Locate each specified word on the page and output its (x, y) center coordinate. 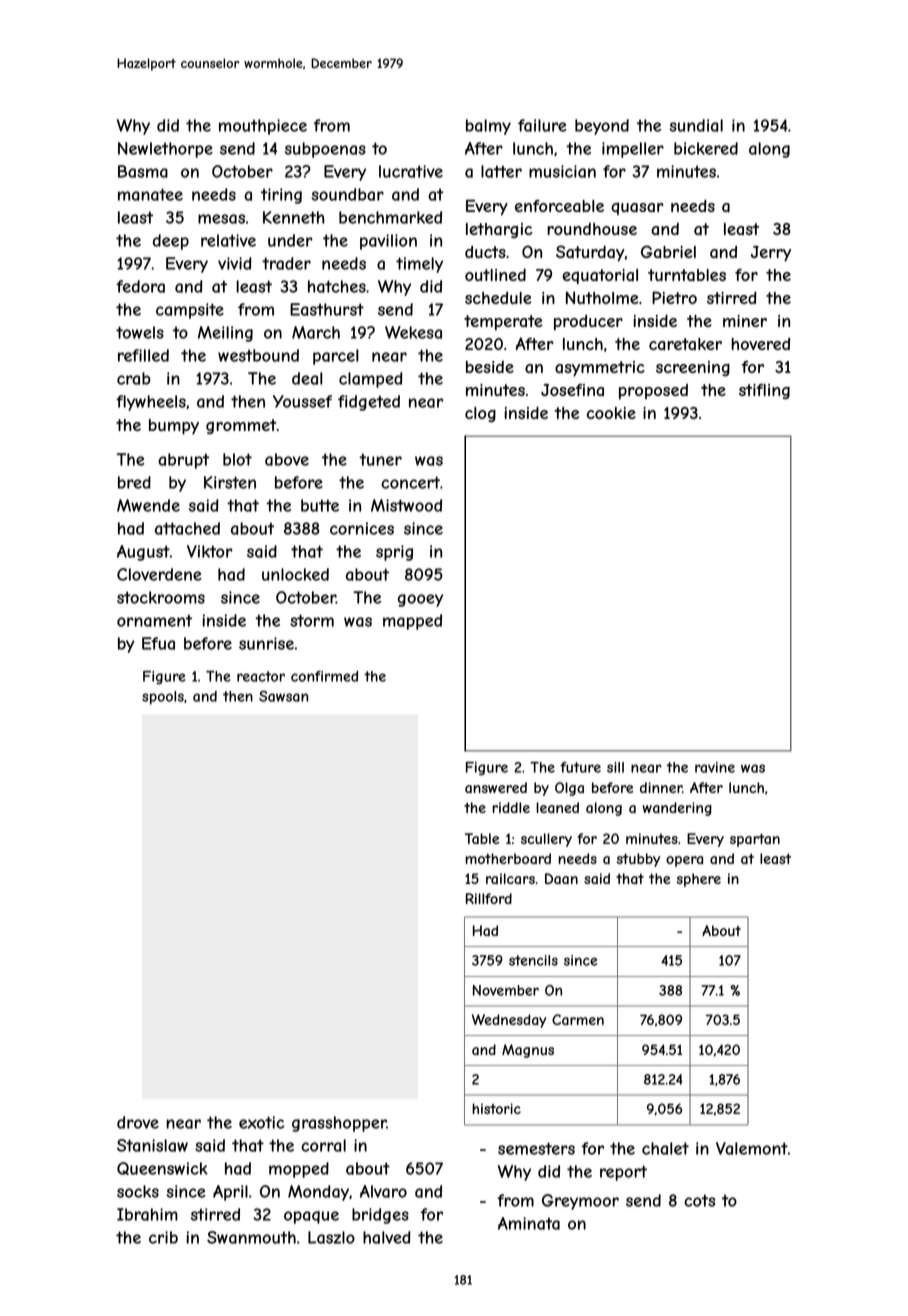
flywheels (151, 403)
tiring (281, 196)
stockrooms (161, 597)
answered (496, 787)
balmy (488, 127)
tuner (380, 459)
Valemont (752, 1148)
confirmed (324, 676)
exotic (262, 1122)
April (230, 1193)
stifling (764, 391)
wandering (677, 809)
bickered (706, 148)
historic (496, 1108)
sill (615, 767)
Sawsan (283, 696)
